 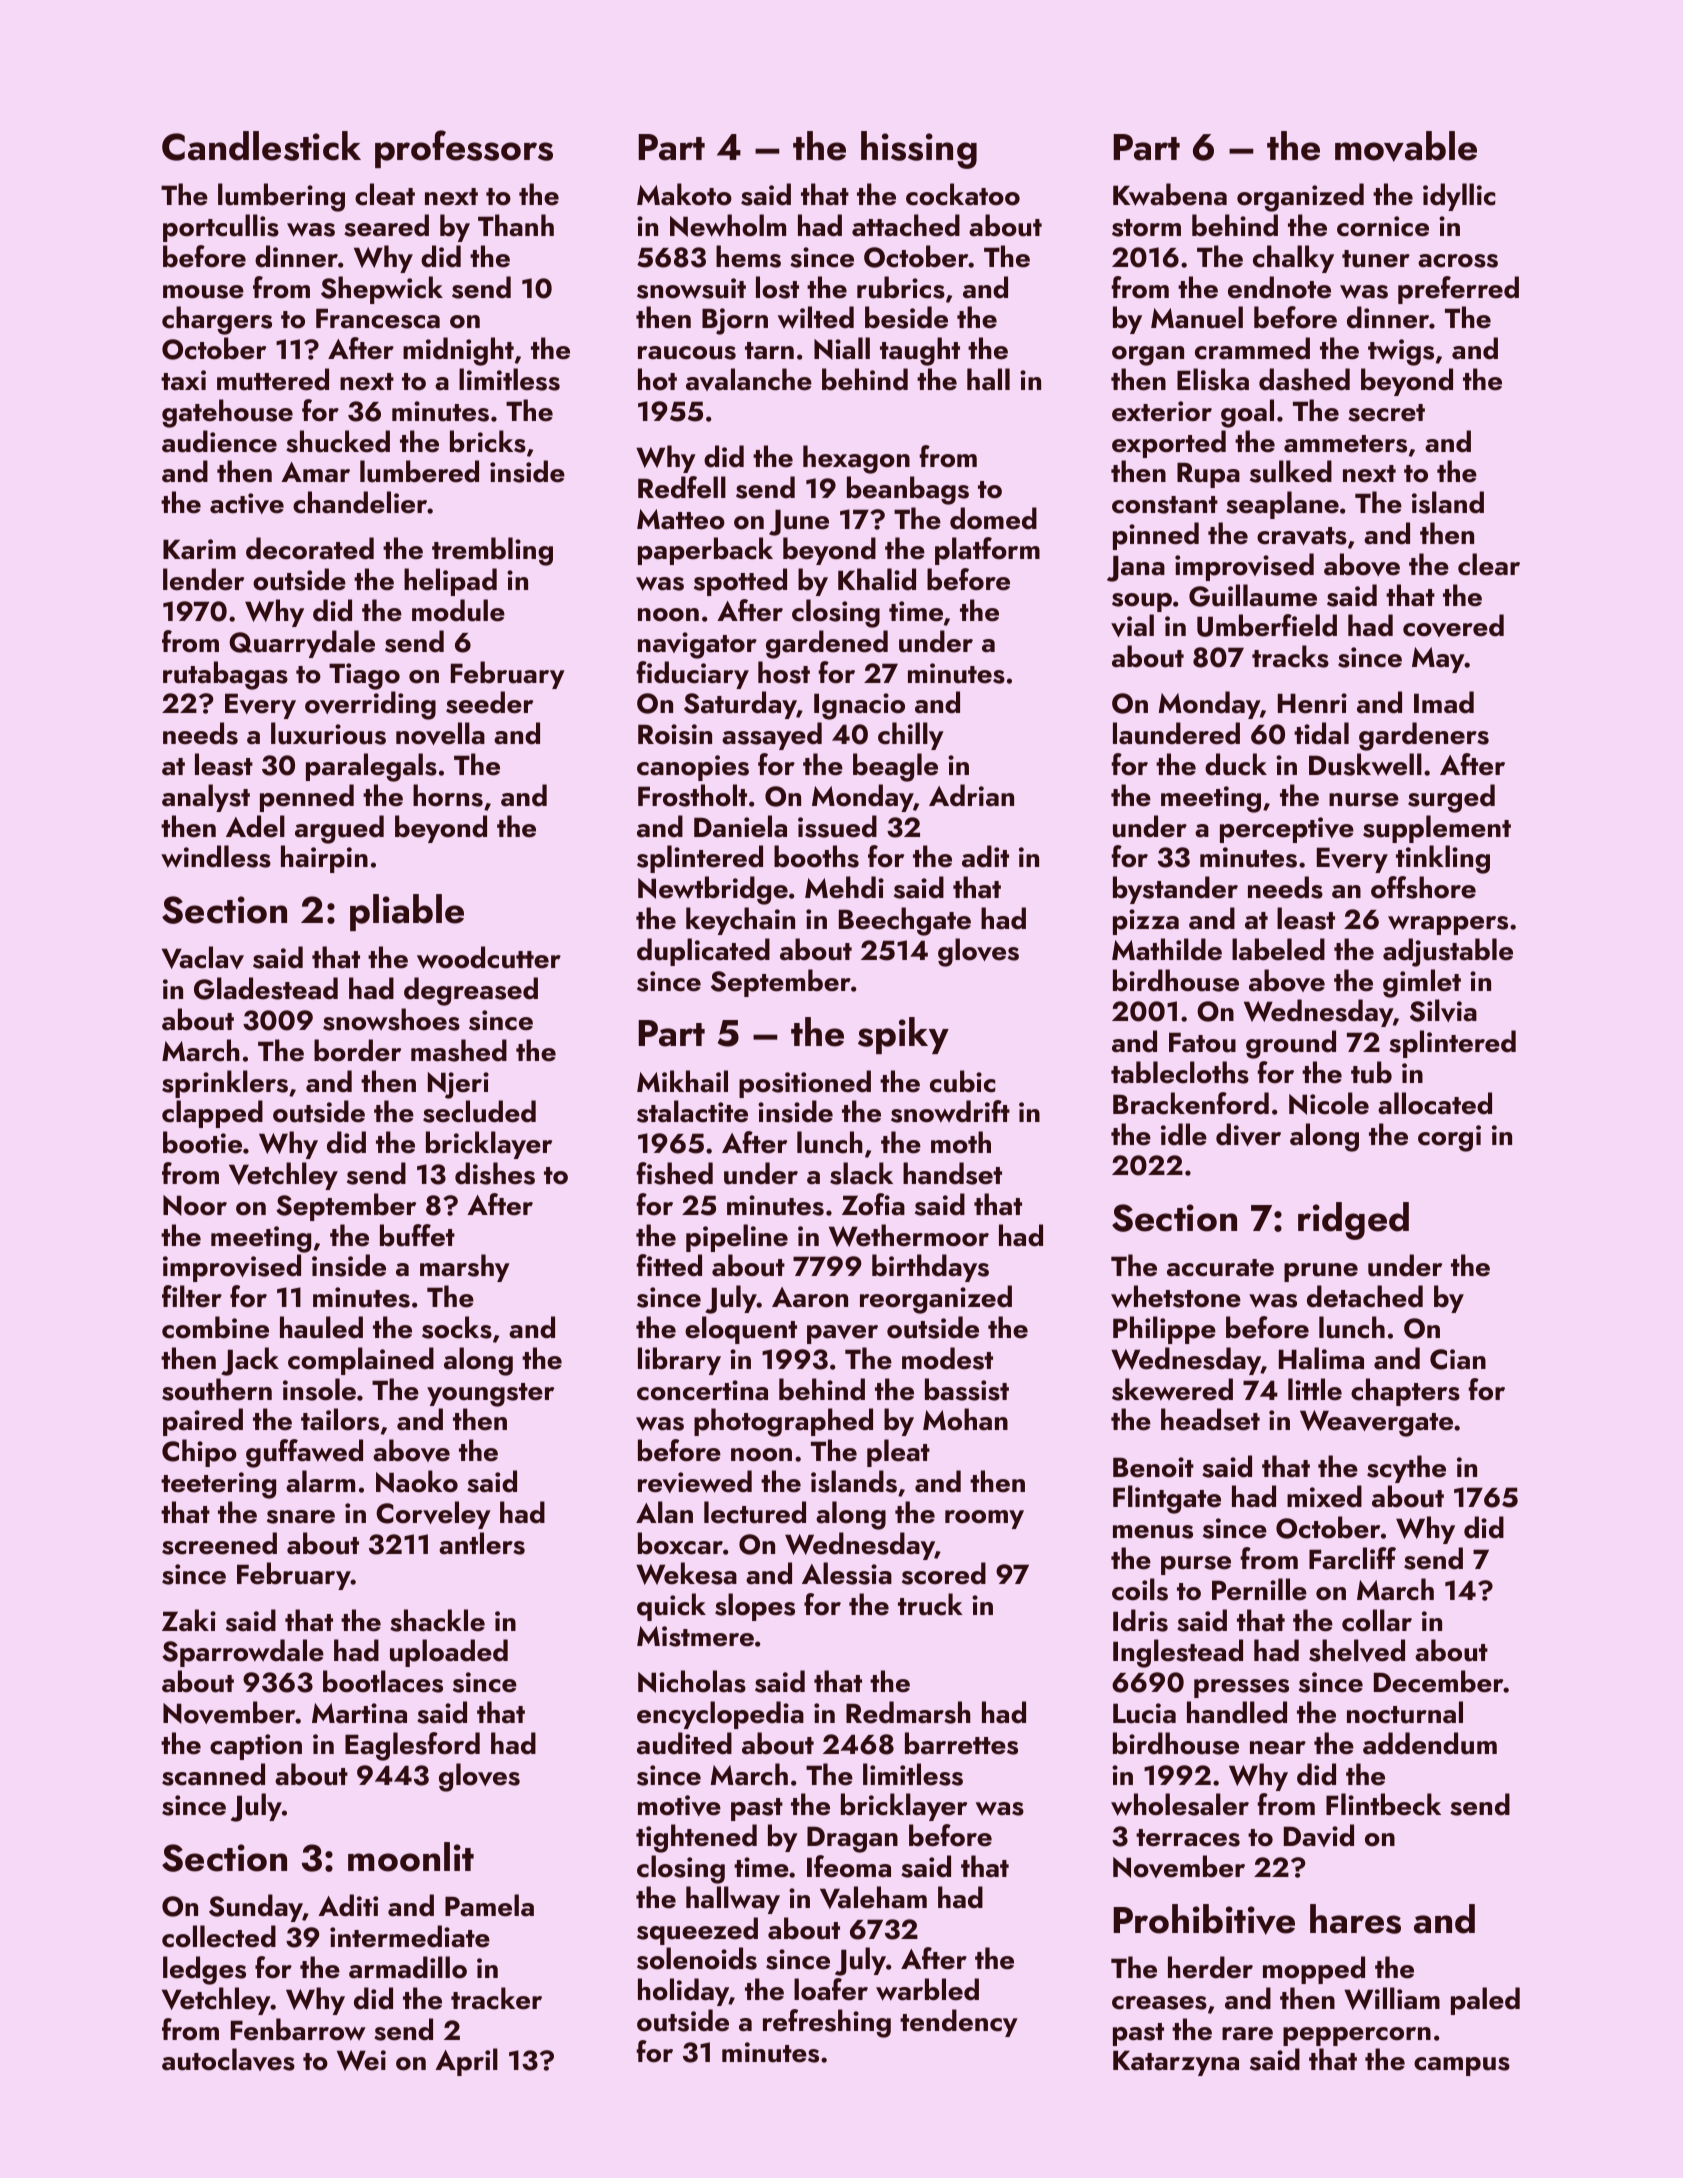 What do you see at coordinates (682, 1081) in the page?
I see `Mikhail` at bounding box center [682, 1081].
